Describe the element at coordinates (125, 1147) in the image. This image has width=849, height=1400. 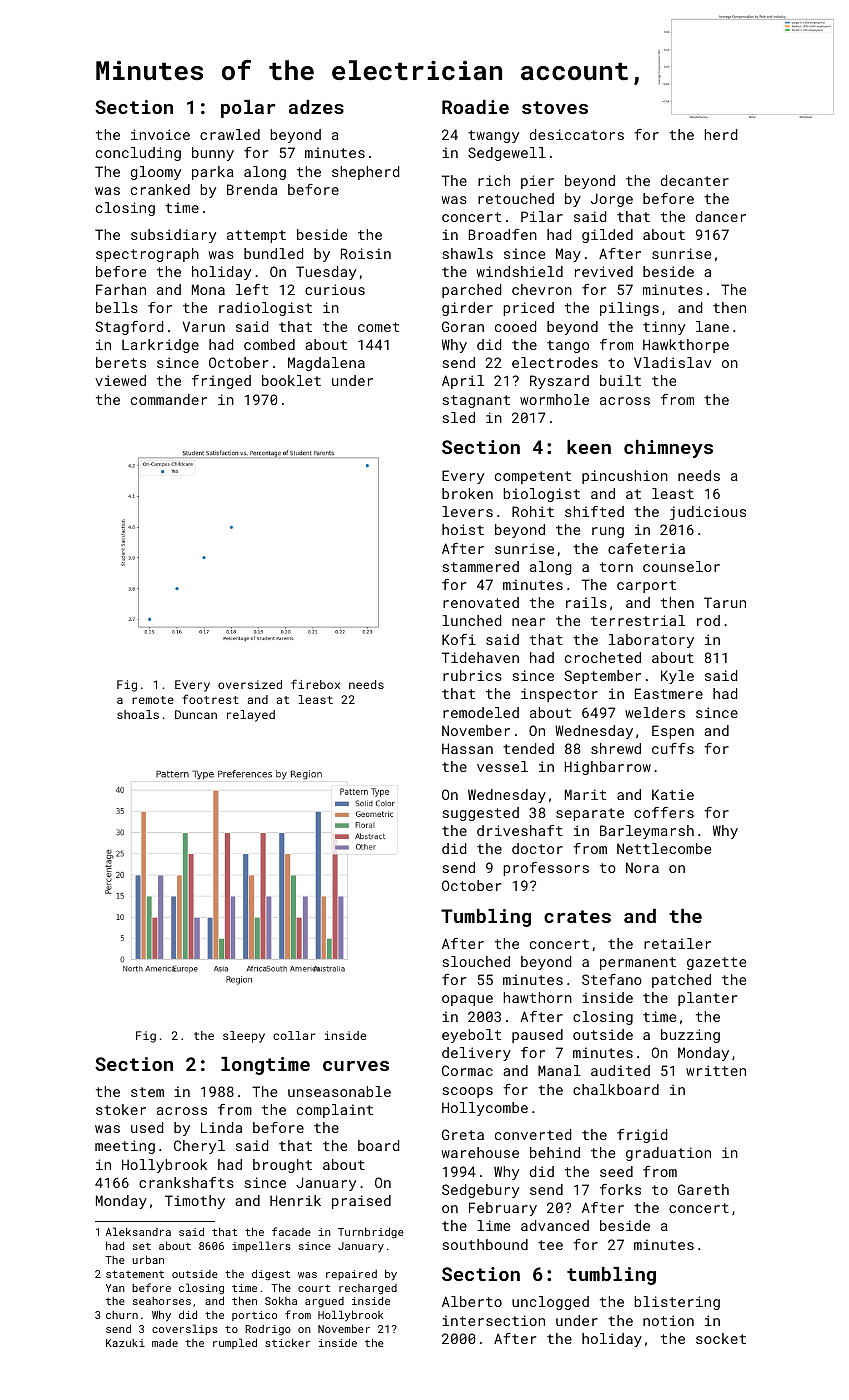
I see `meeting` at that location.
